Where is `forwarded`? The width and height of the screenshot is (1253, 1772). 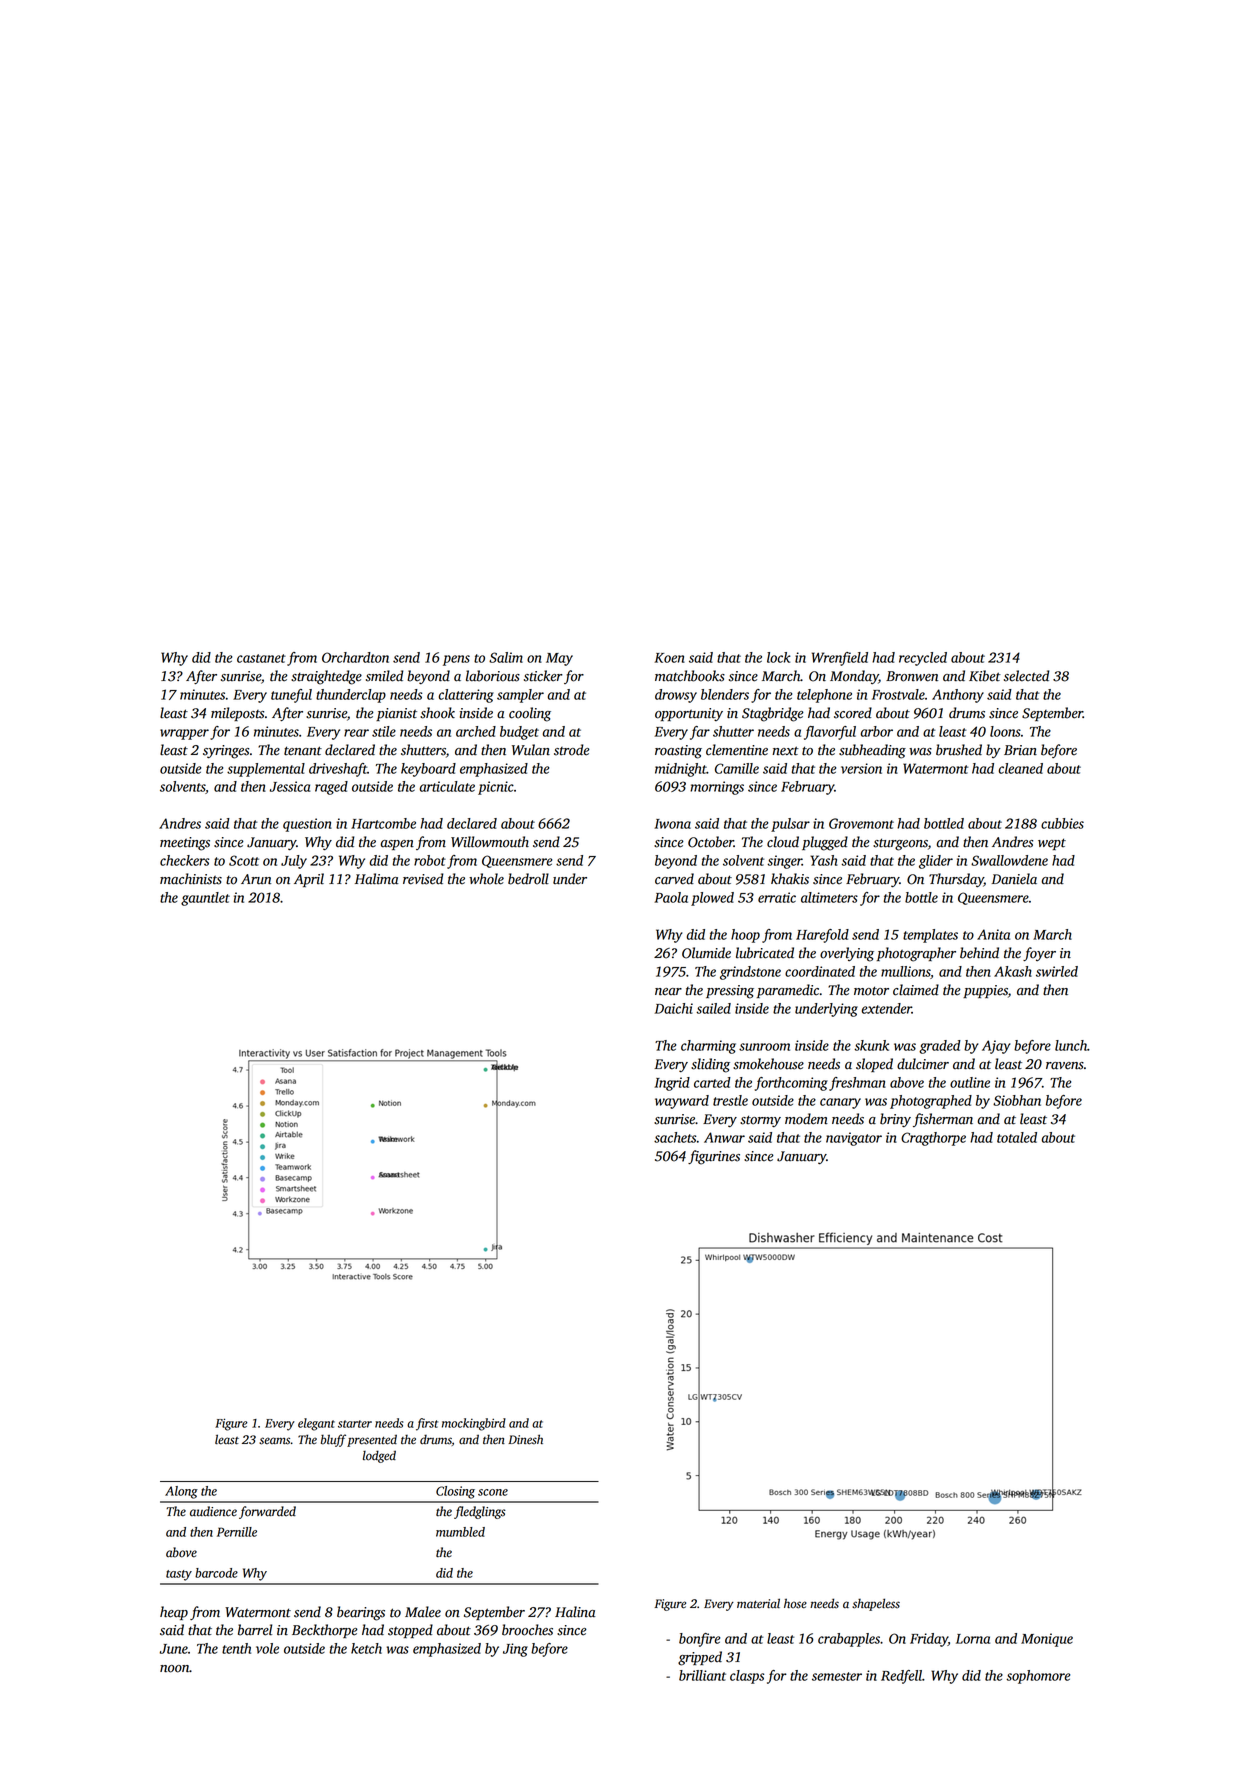 forwarded is located at coordinates (267, 1512).
